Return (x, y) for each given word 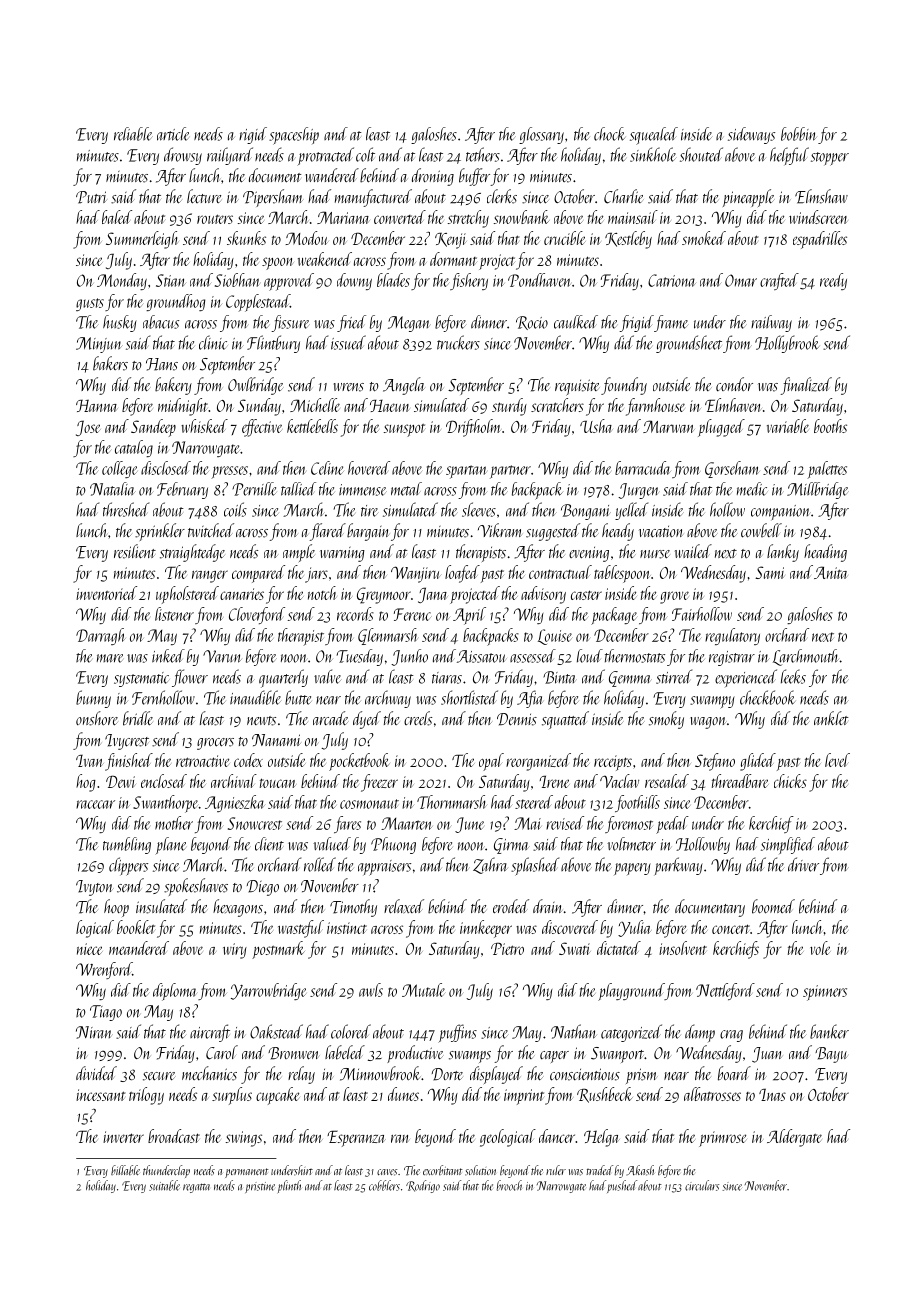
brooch (509, 1185)
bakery (173, 386)
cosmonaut (369, 804)
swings (244, 1139)
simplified (788, 845)
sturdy (509, 407)
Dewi (121, 781)
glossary (541, 135)
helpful (789, 156)
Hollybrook (787, 344)
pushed (622, 1186)
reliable (133, 134)
